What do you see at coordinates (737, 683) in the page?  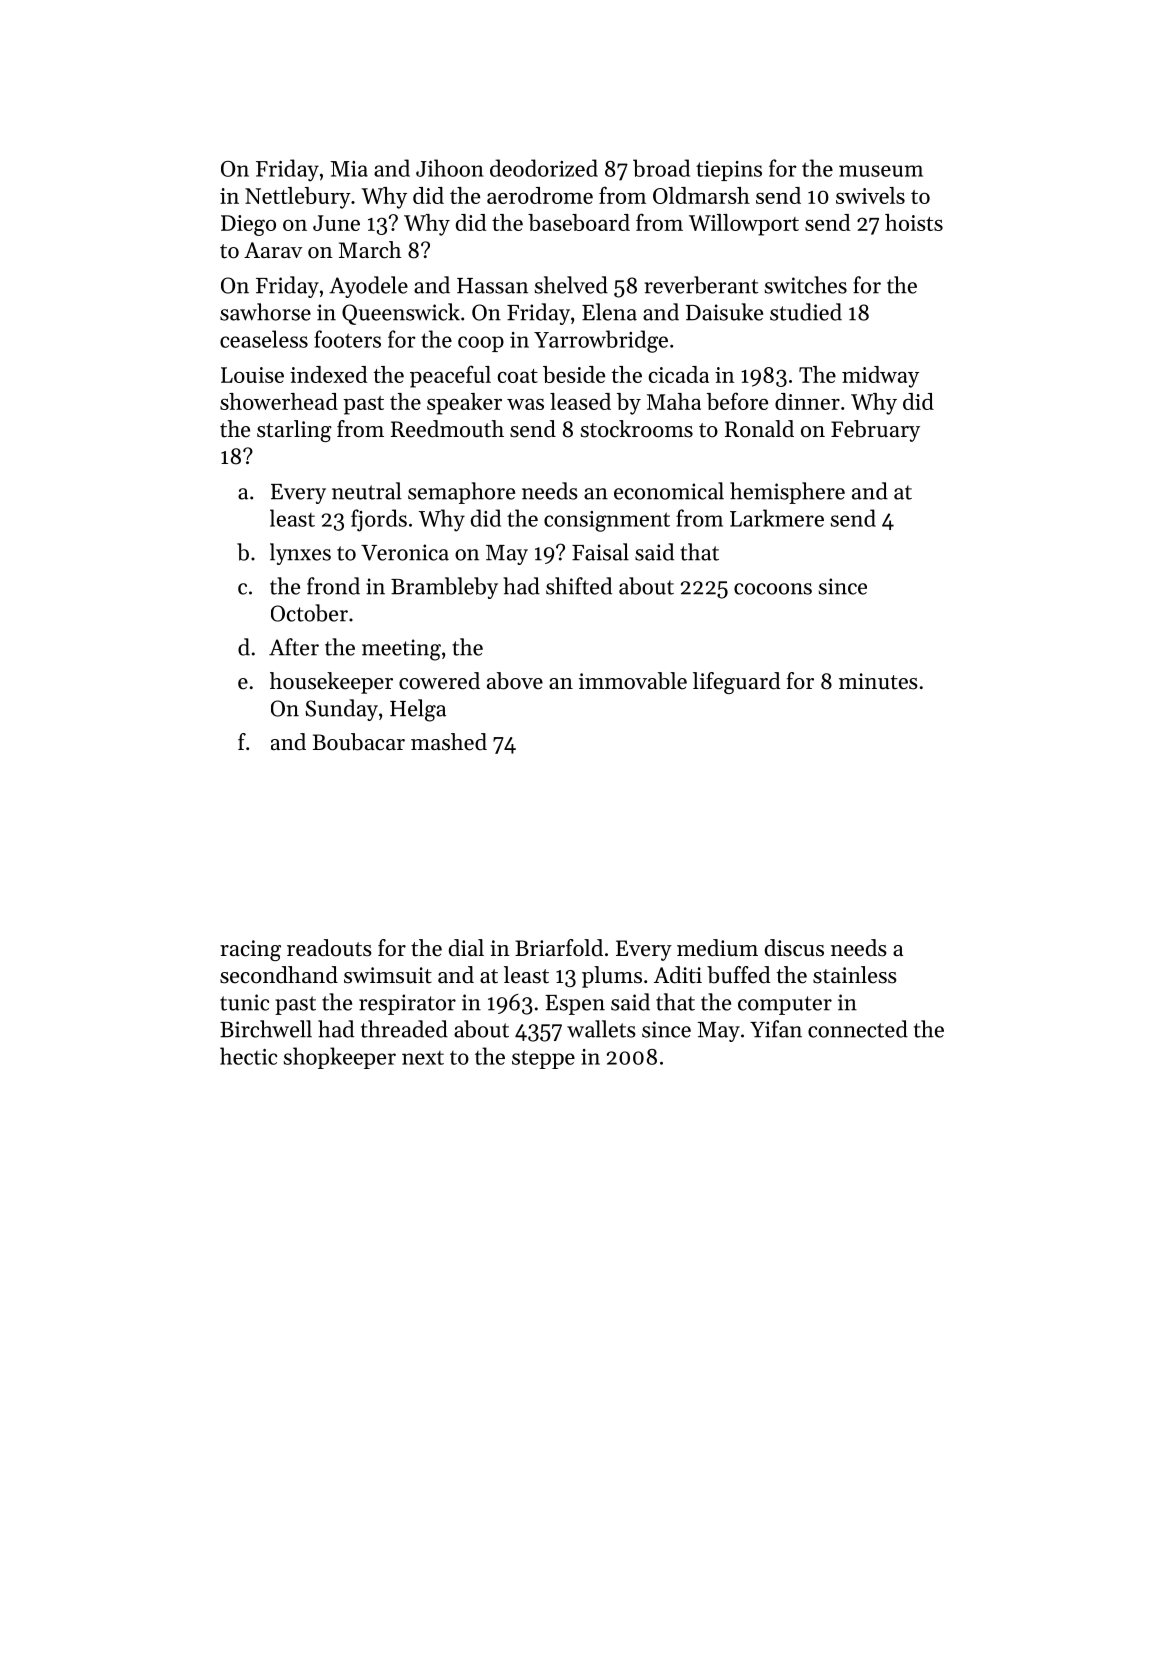 I see `lifeguard` at bounding box center [737, 683].
